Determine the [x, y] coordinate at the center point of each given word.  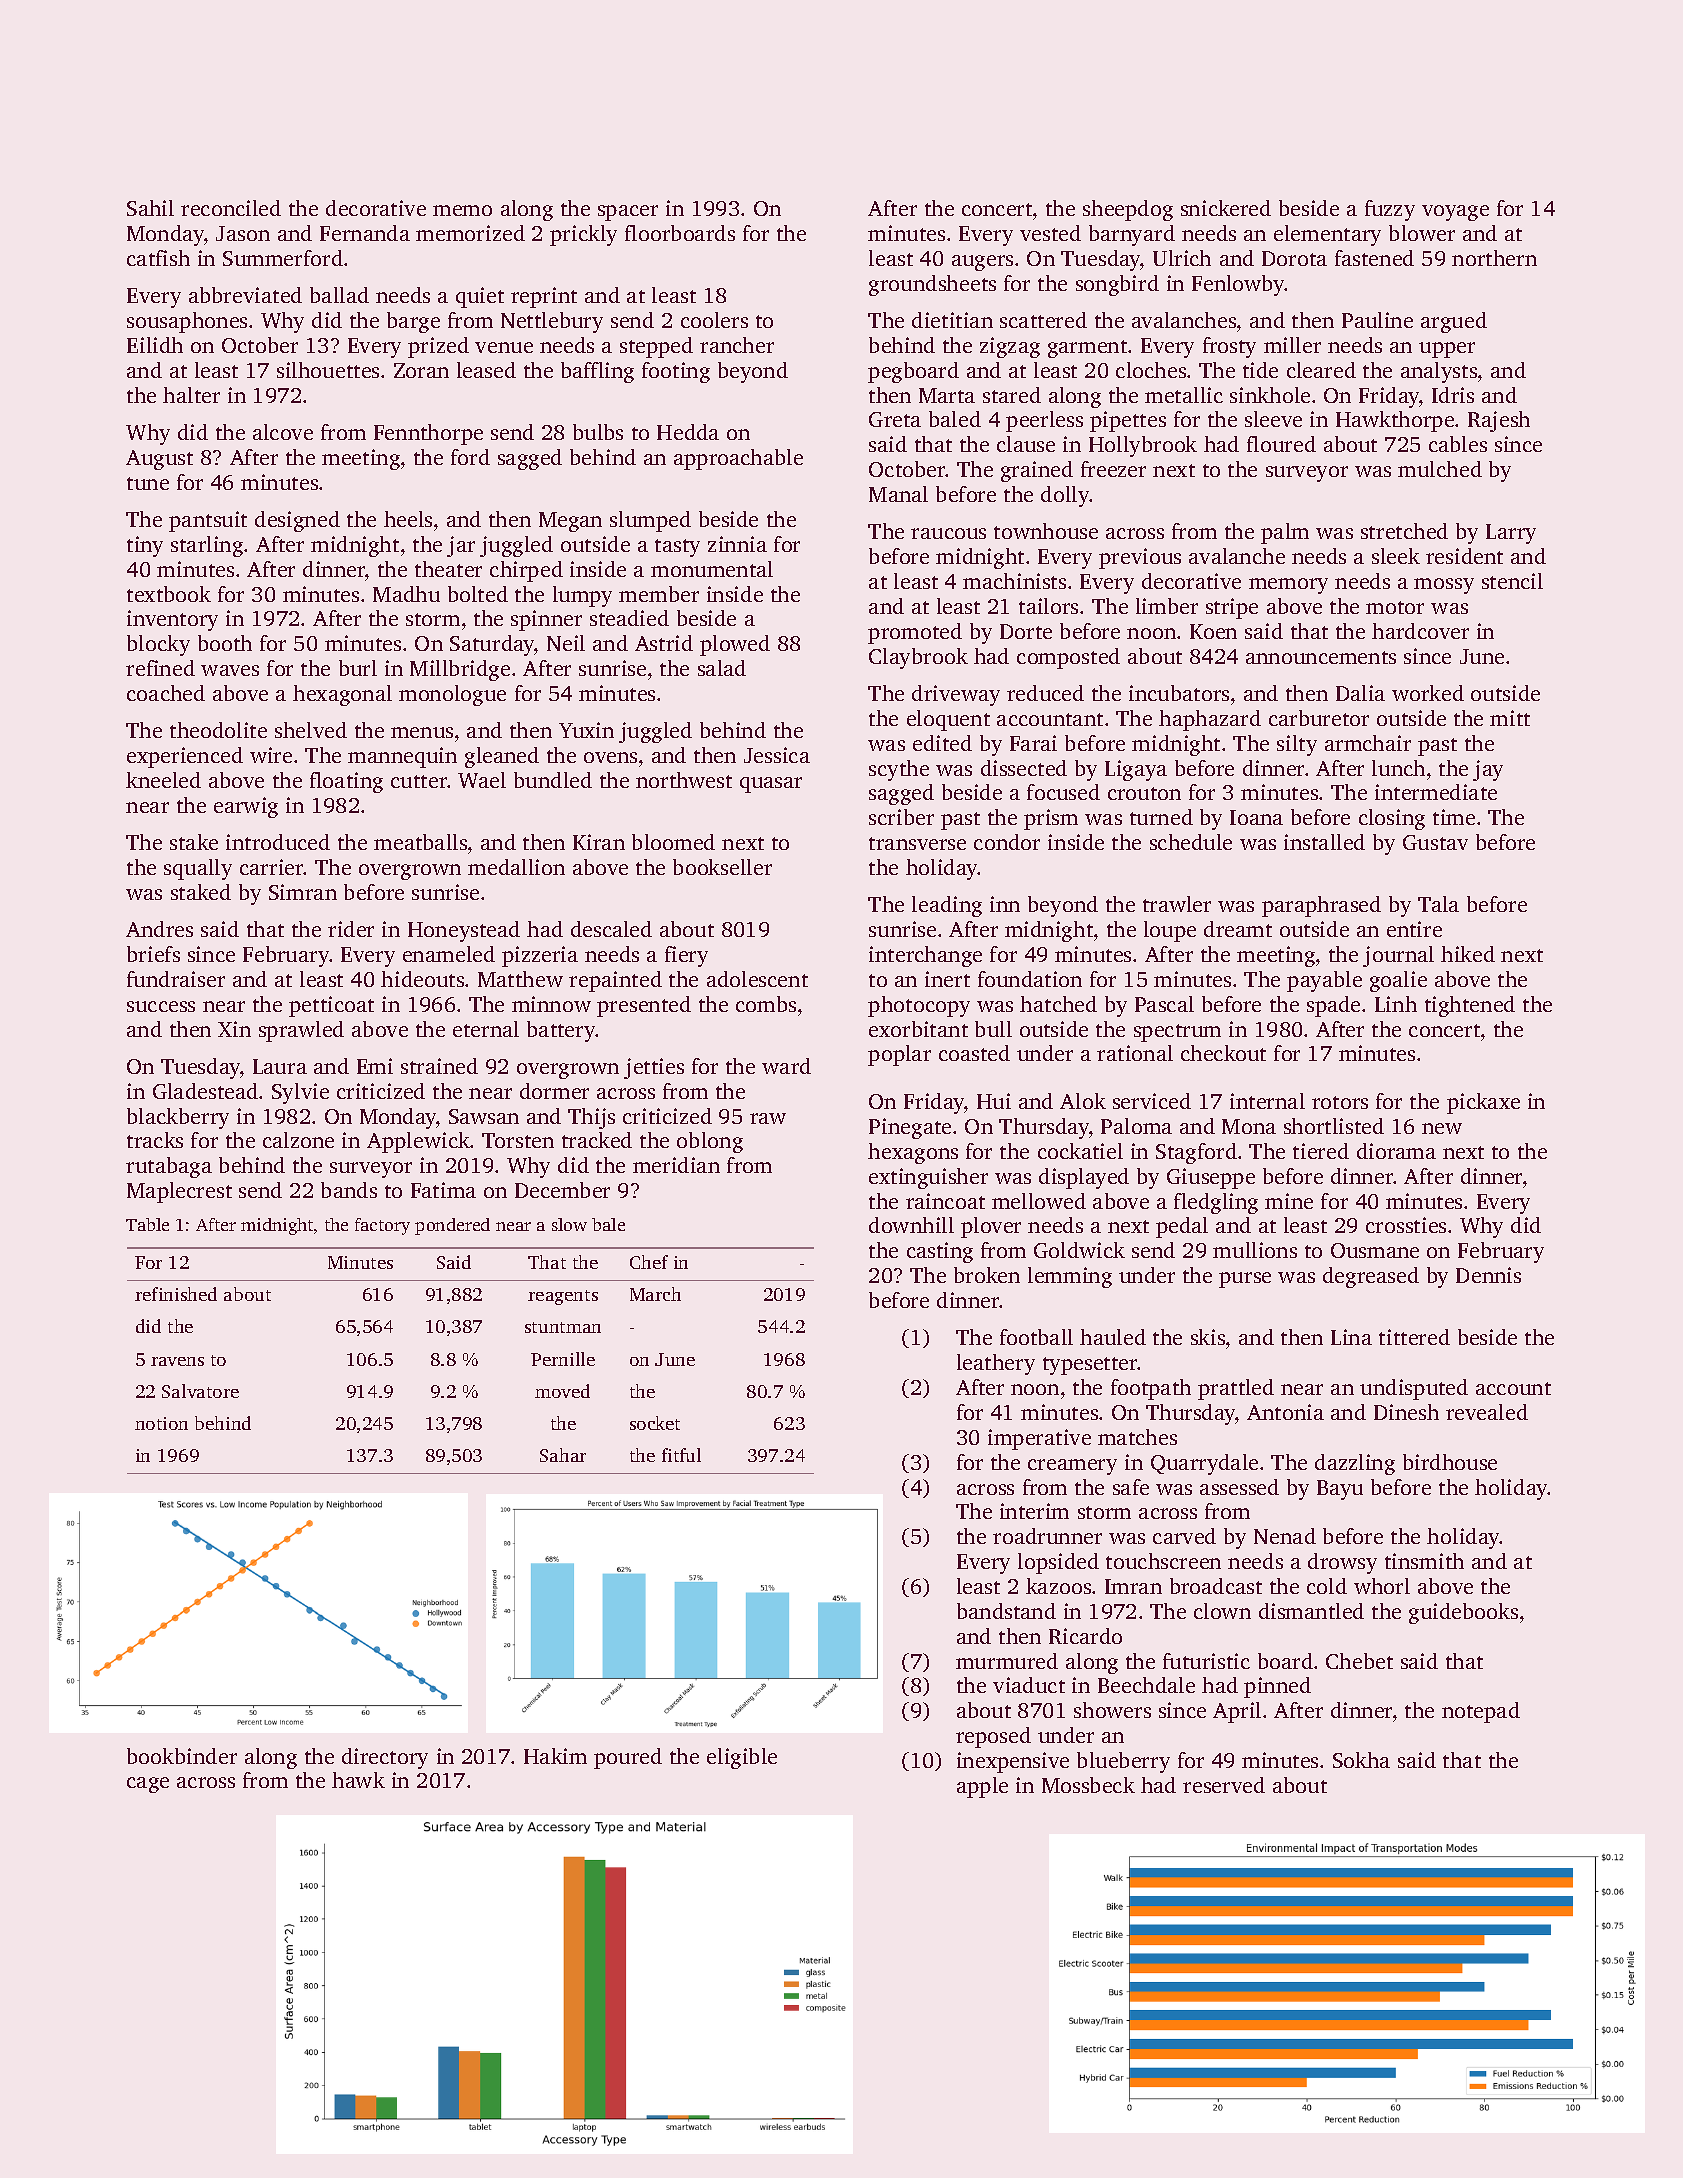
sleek [1396, 556]
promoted [915, 633]
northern [1494, 258]
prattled [1236, 1389]
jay [1488, 770]
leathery [996, 1364]
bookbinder [182, 1756]
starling [207, 546]
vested [1050, 233]
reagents [563, 1297]
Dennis [1488, 1275]
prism [1051, 819]
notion [161, 1423]
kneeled [163, 780]
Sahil [150, 208]
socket [655, 1423]
